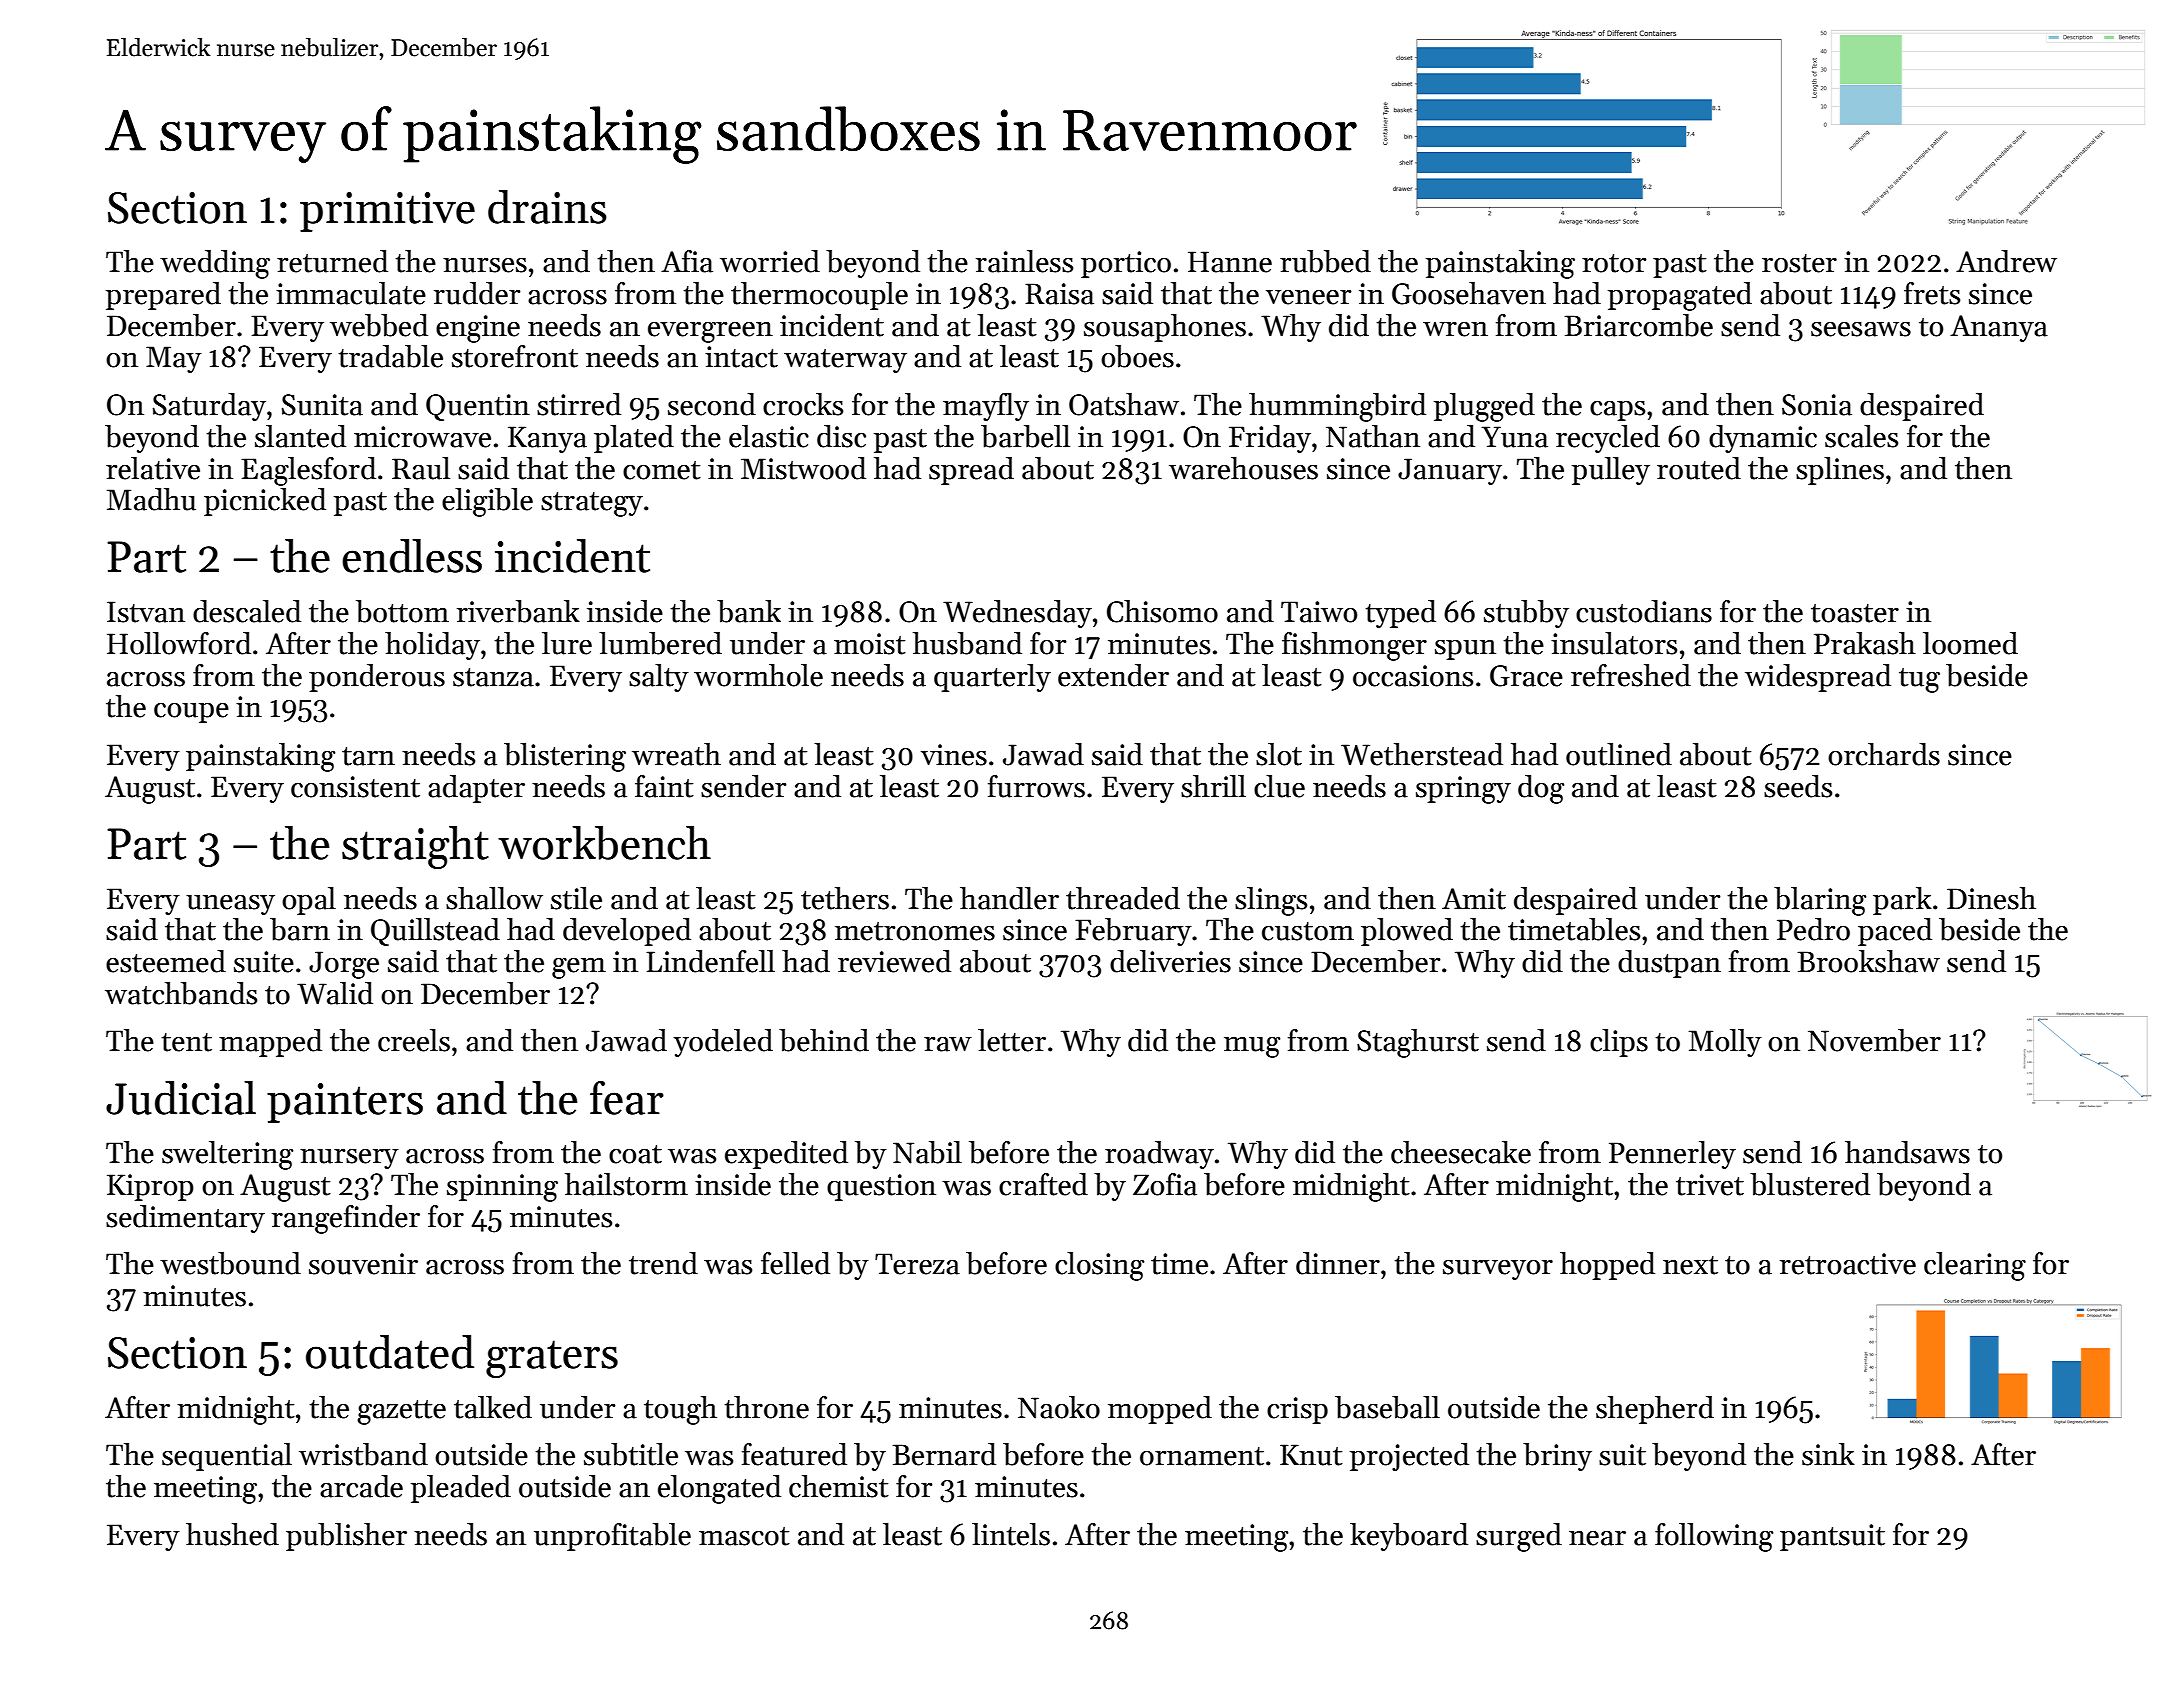  What do you see at coordinates (502, 1188) in the screenshot?
I see `spinning` at bounding box center [502, 1188].
